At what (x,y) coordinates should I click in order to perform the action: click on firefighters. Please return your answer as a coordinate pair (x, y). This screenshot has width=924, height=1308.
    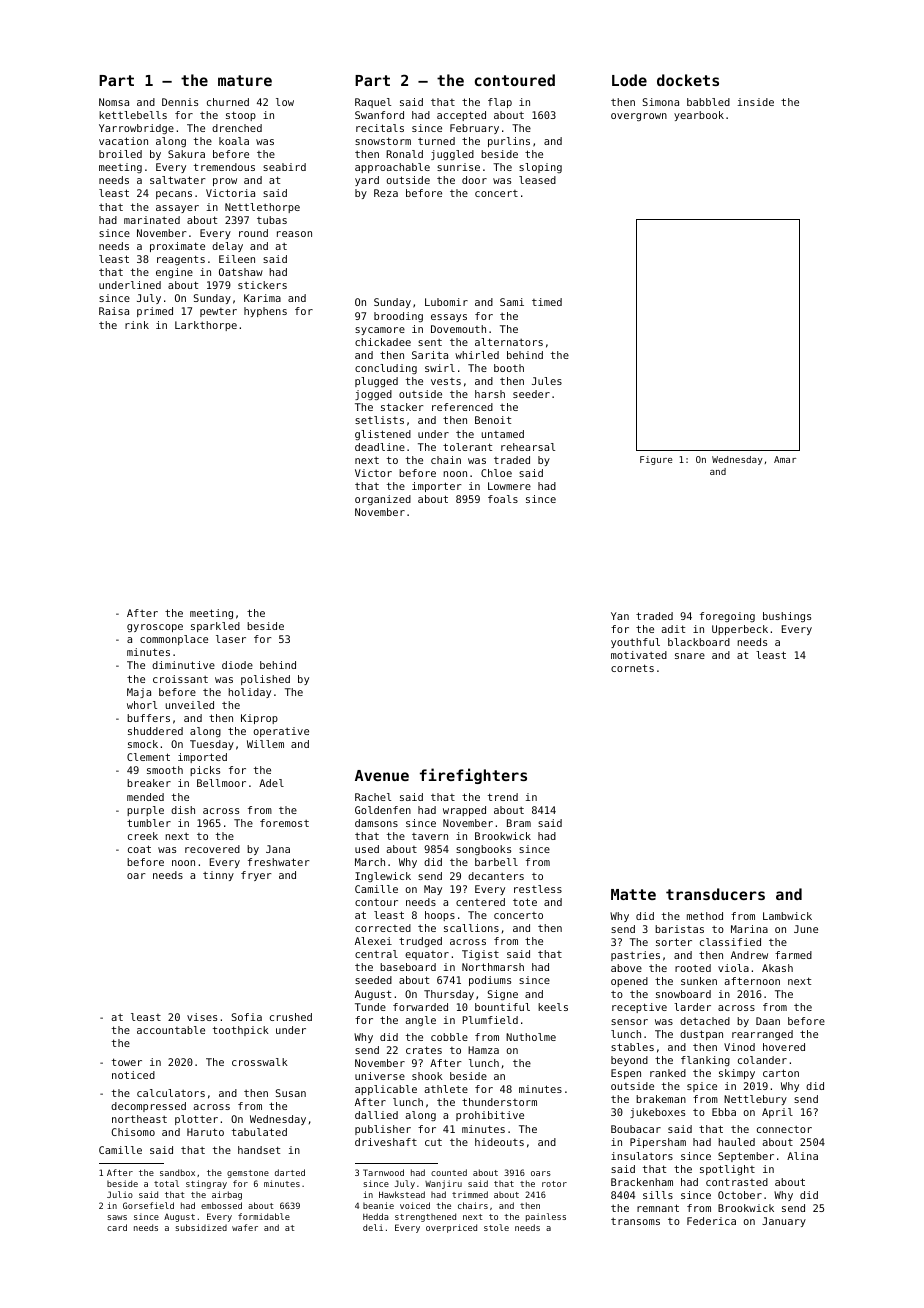
    Looking at the image, I should click on (473, 776).
